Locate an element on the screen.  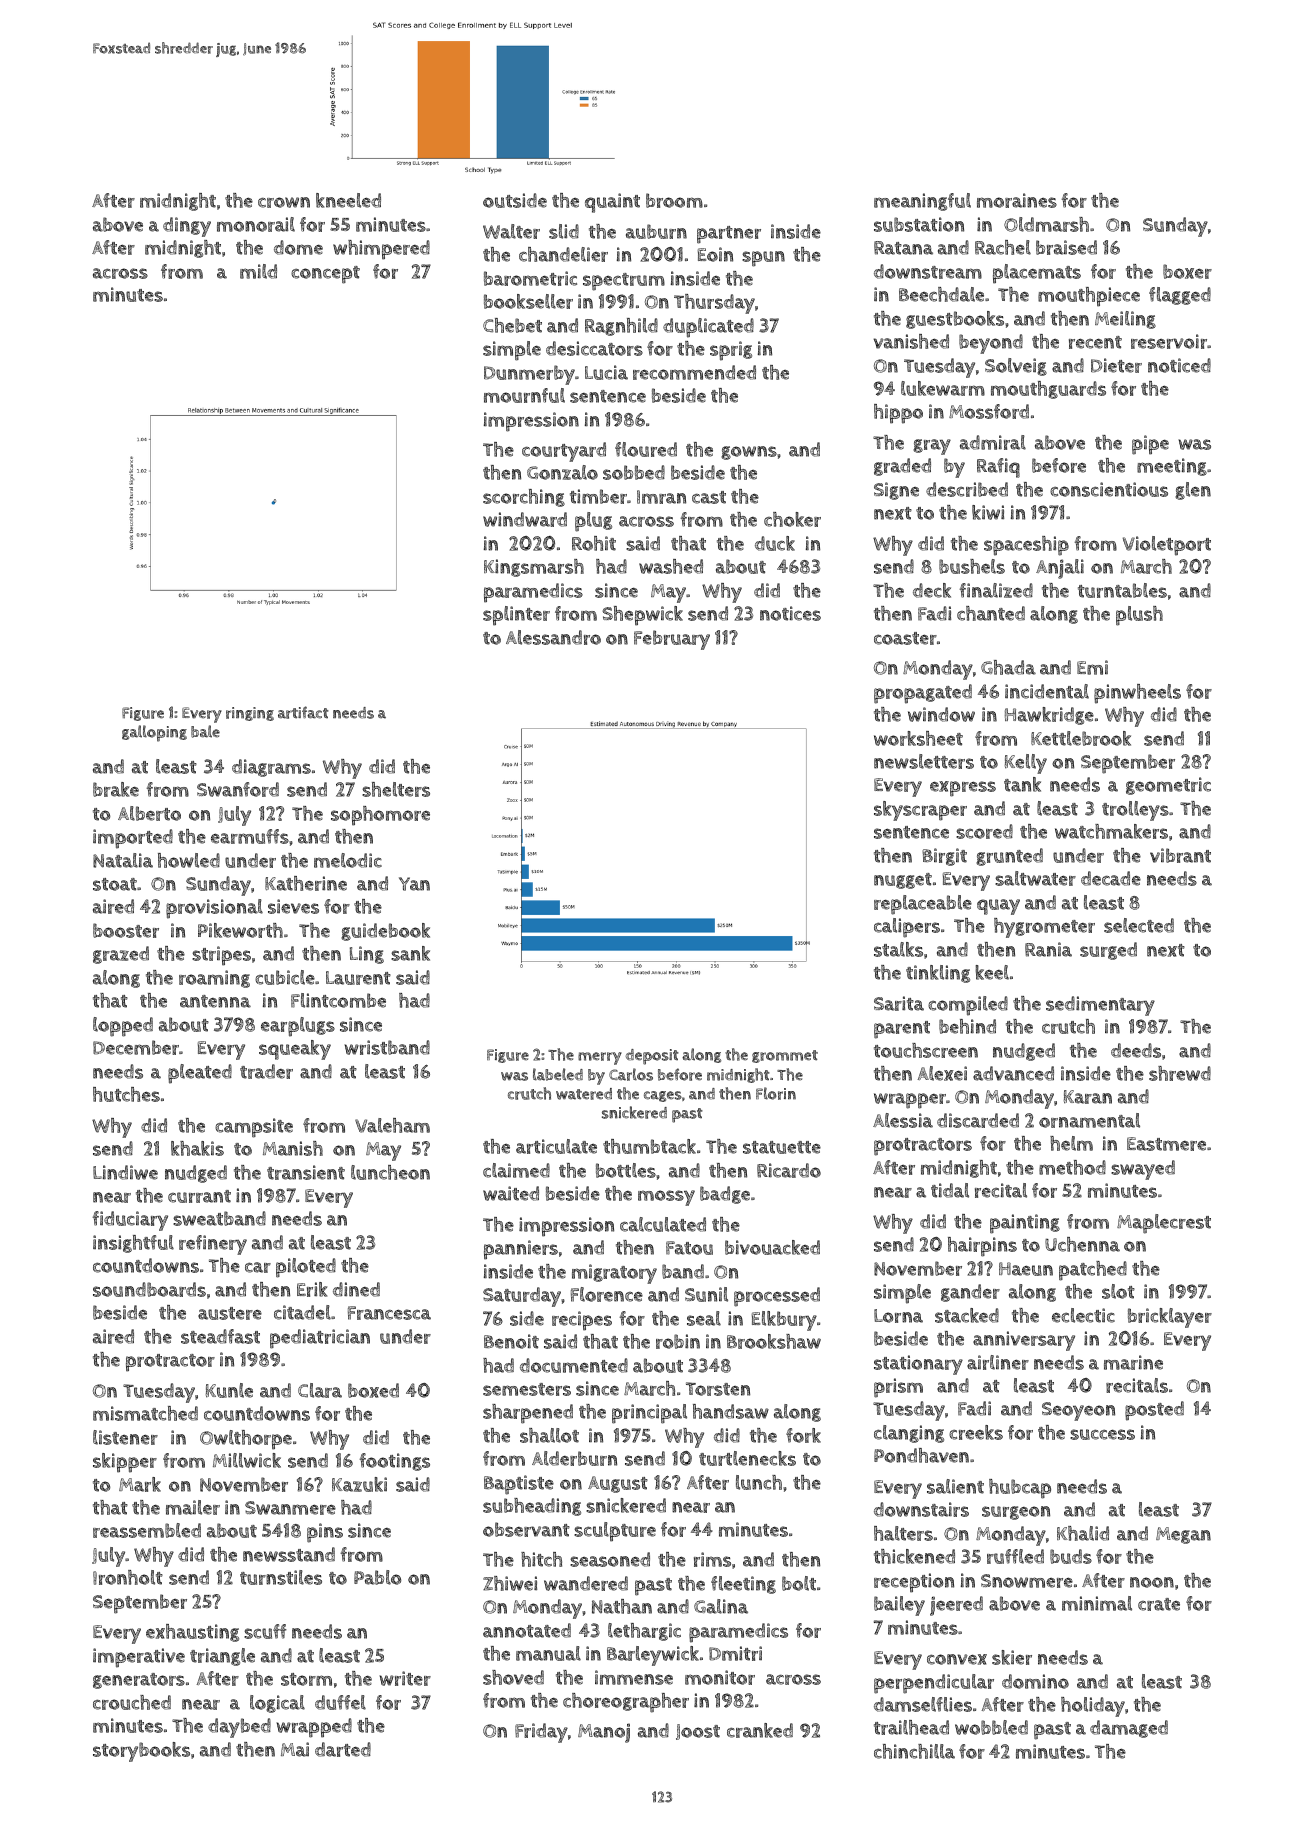
artifact is located at coordinates (303, 712).
